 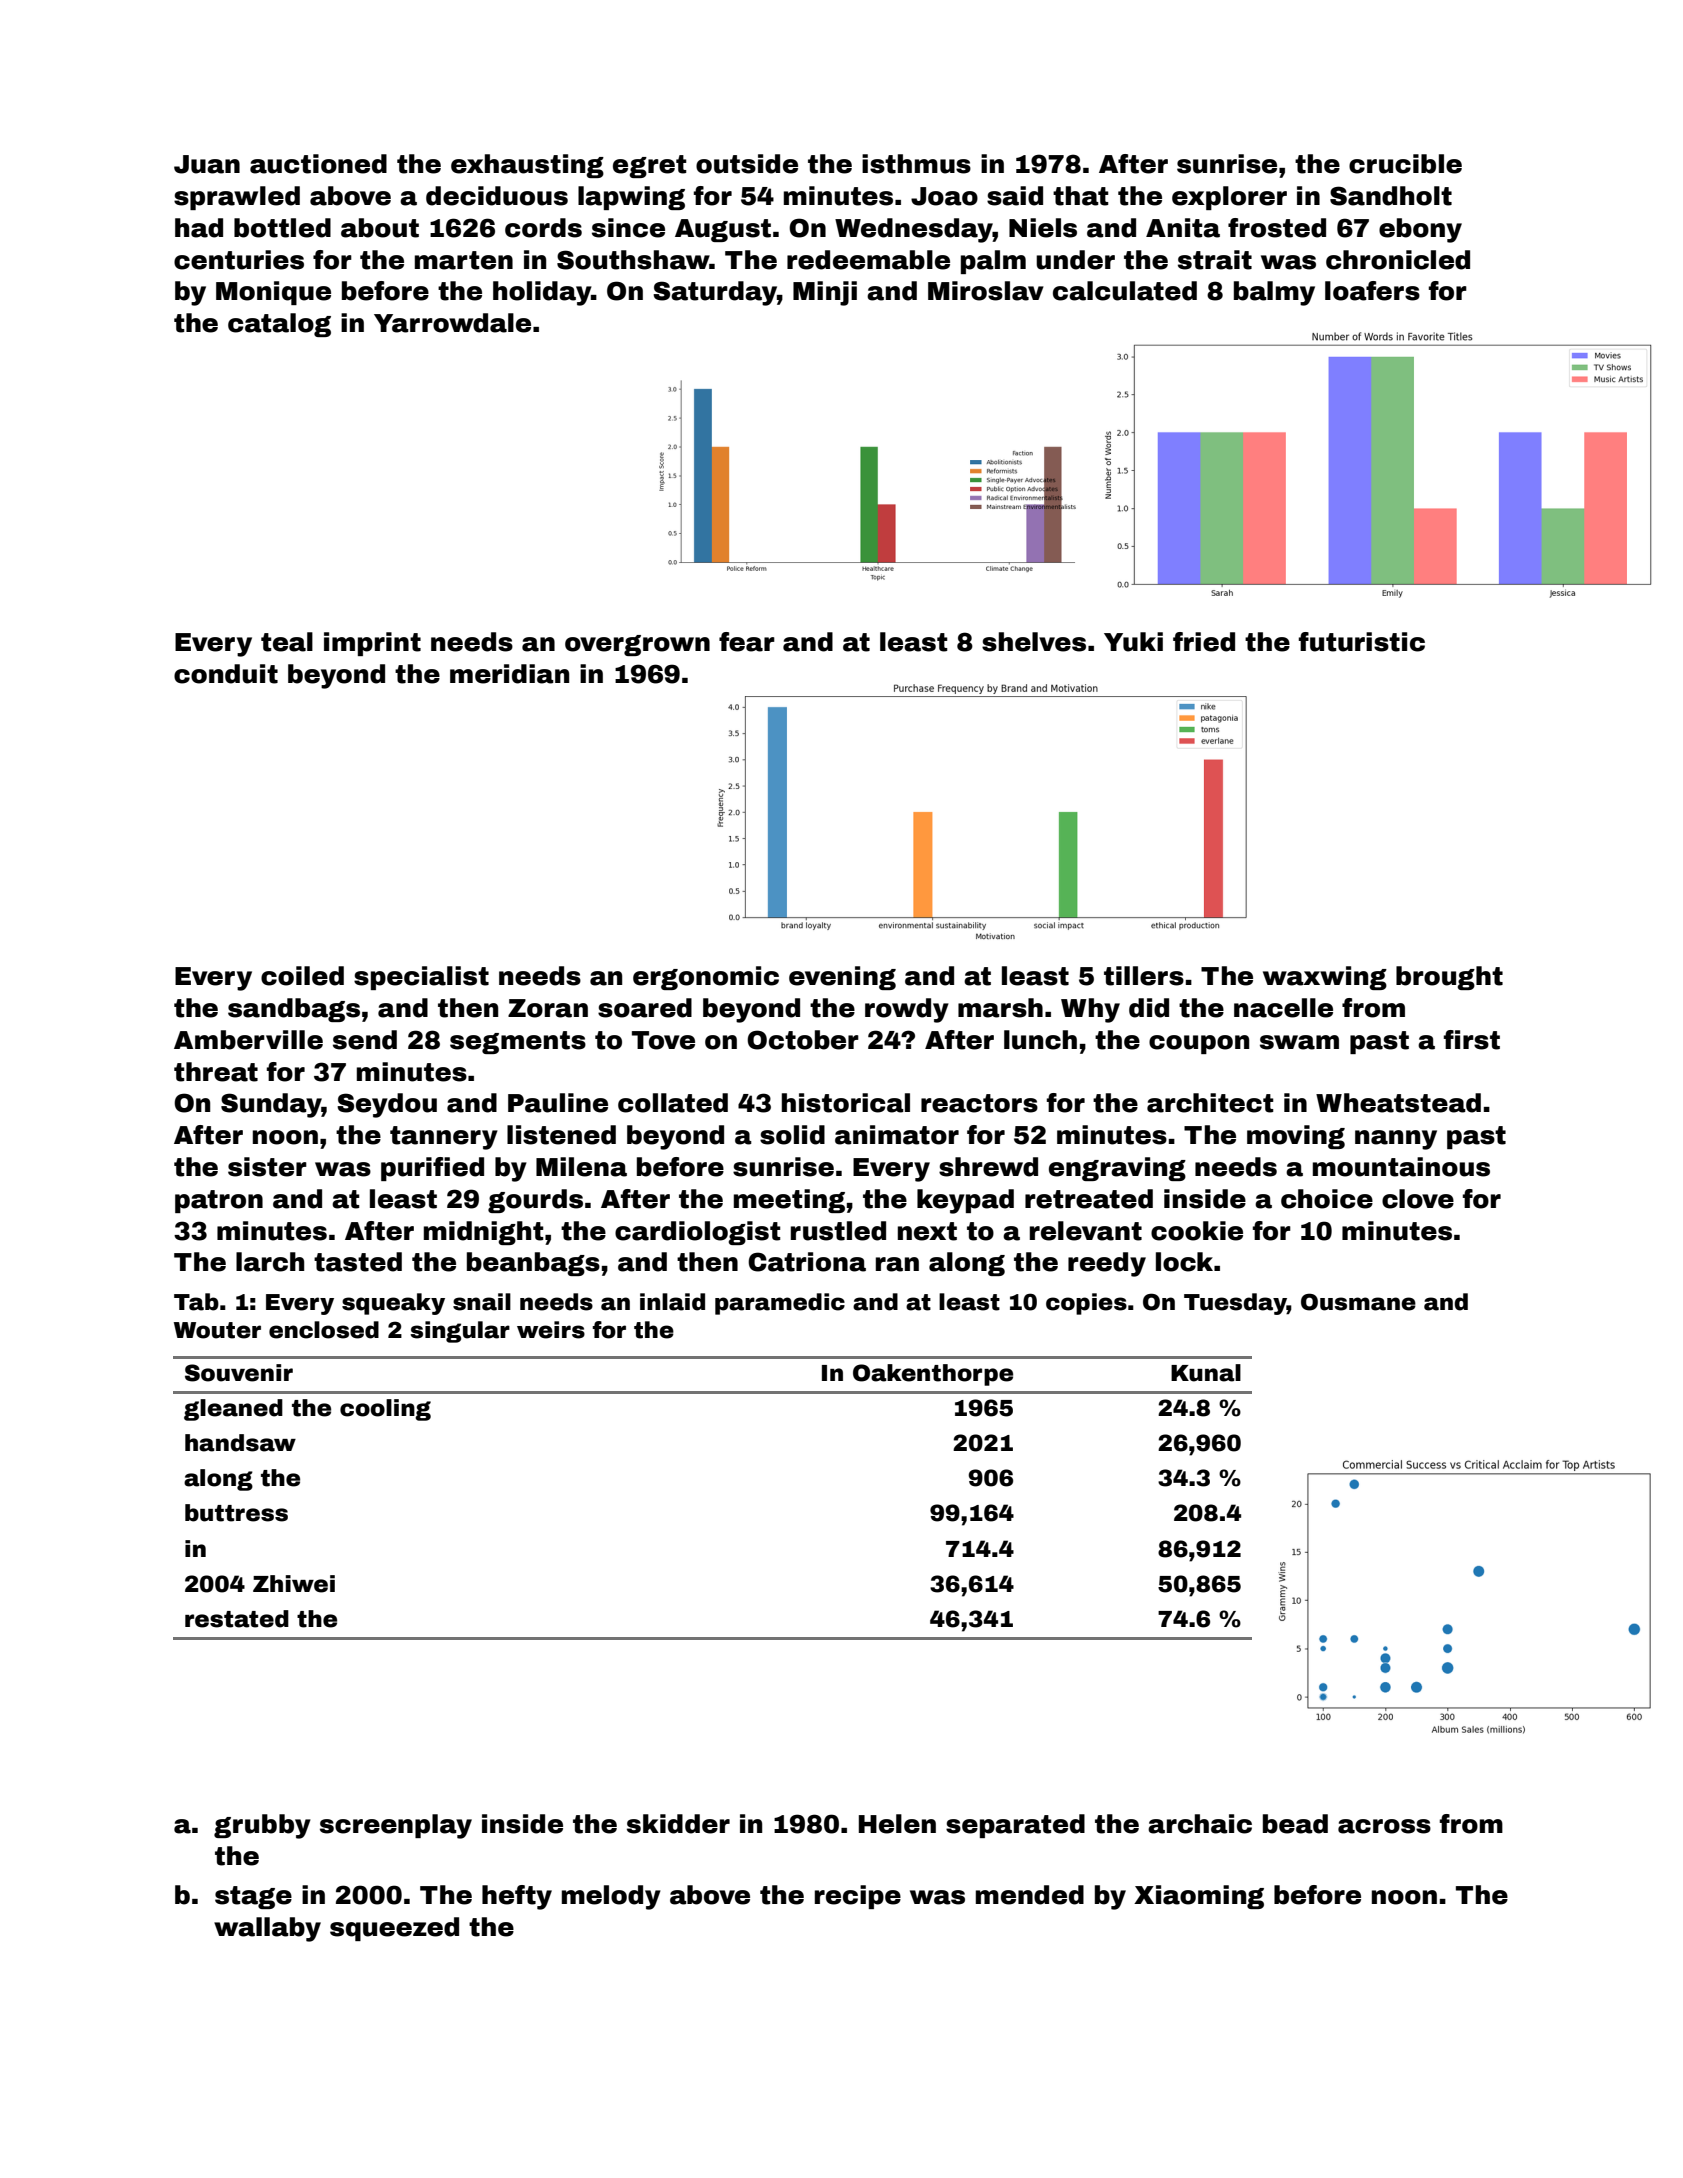 What do you see at coordinates (226, 674) in the screenshot?
I see `conduit` at bounding box center [226, 674].
